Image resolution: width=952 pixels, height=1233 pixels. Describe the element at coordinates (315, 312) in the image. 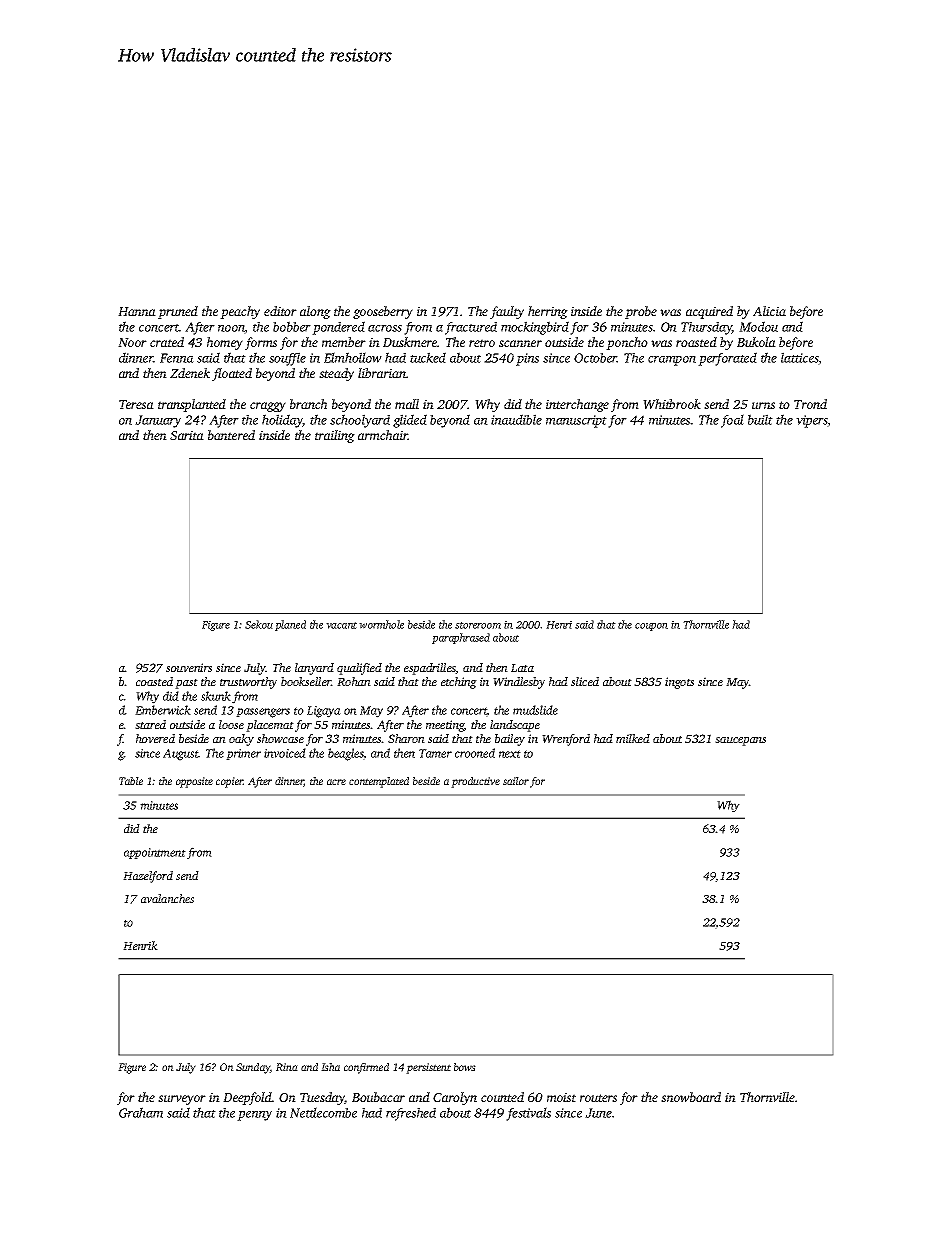

I see `along` at that location.
